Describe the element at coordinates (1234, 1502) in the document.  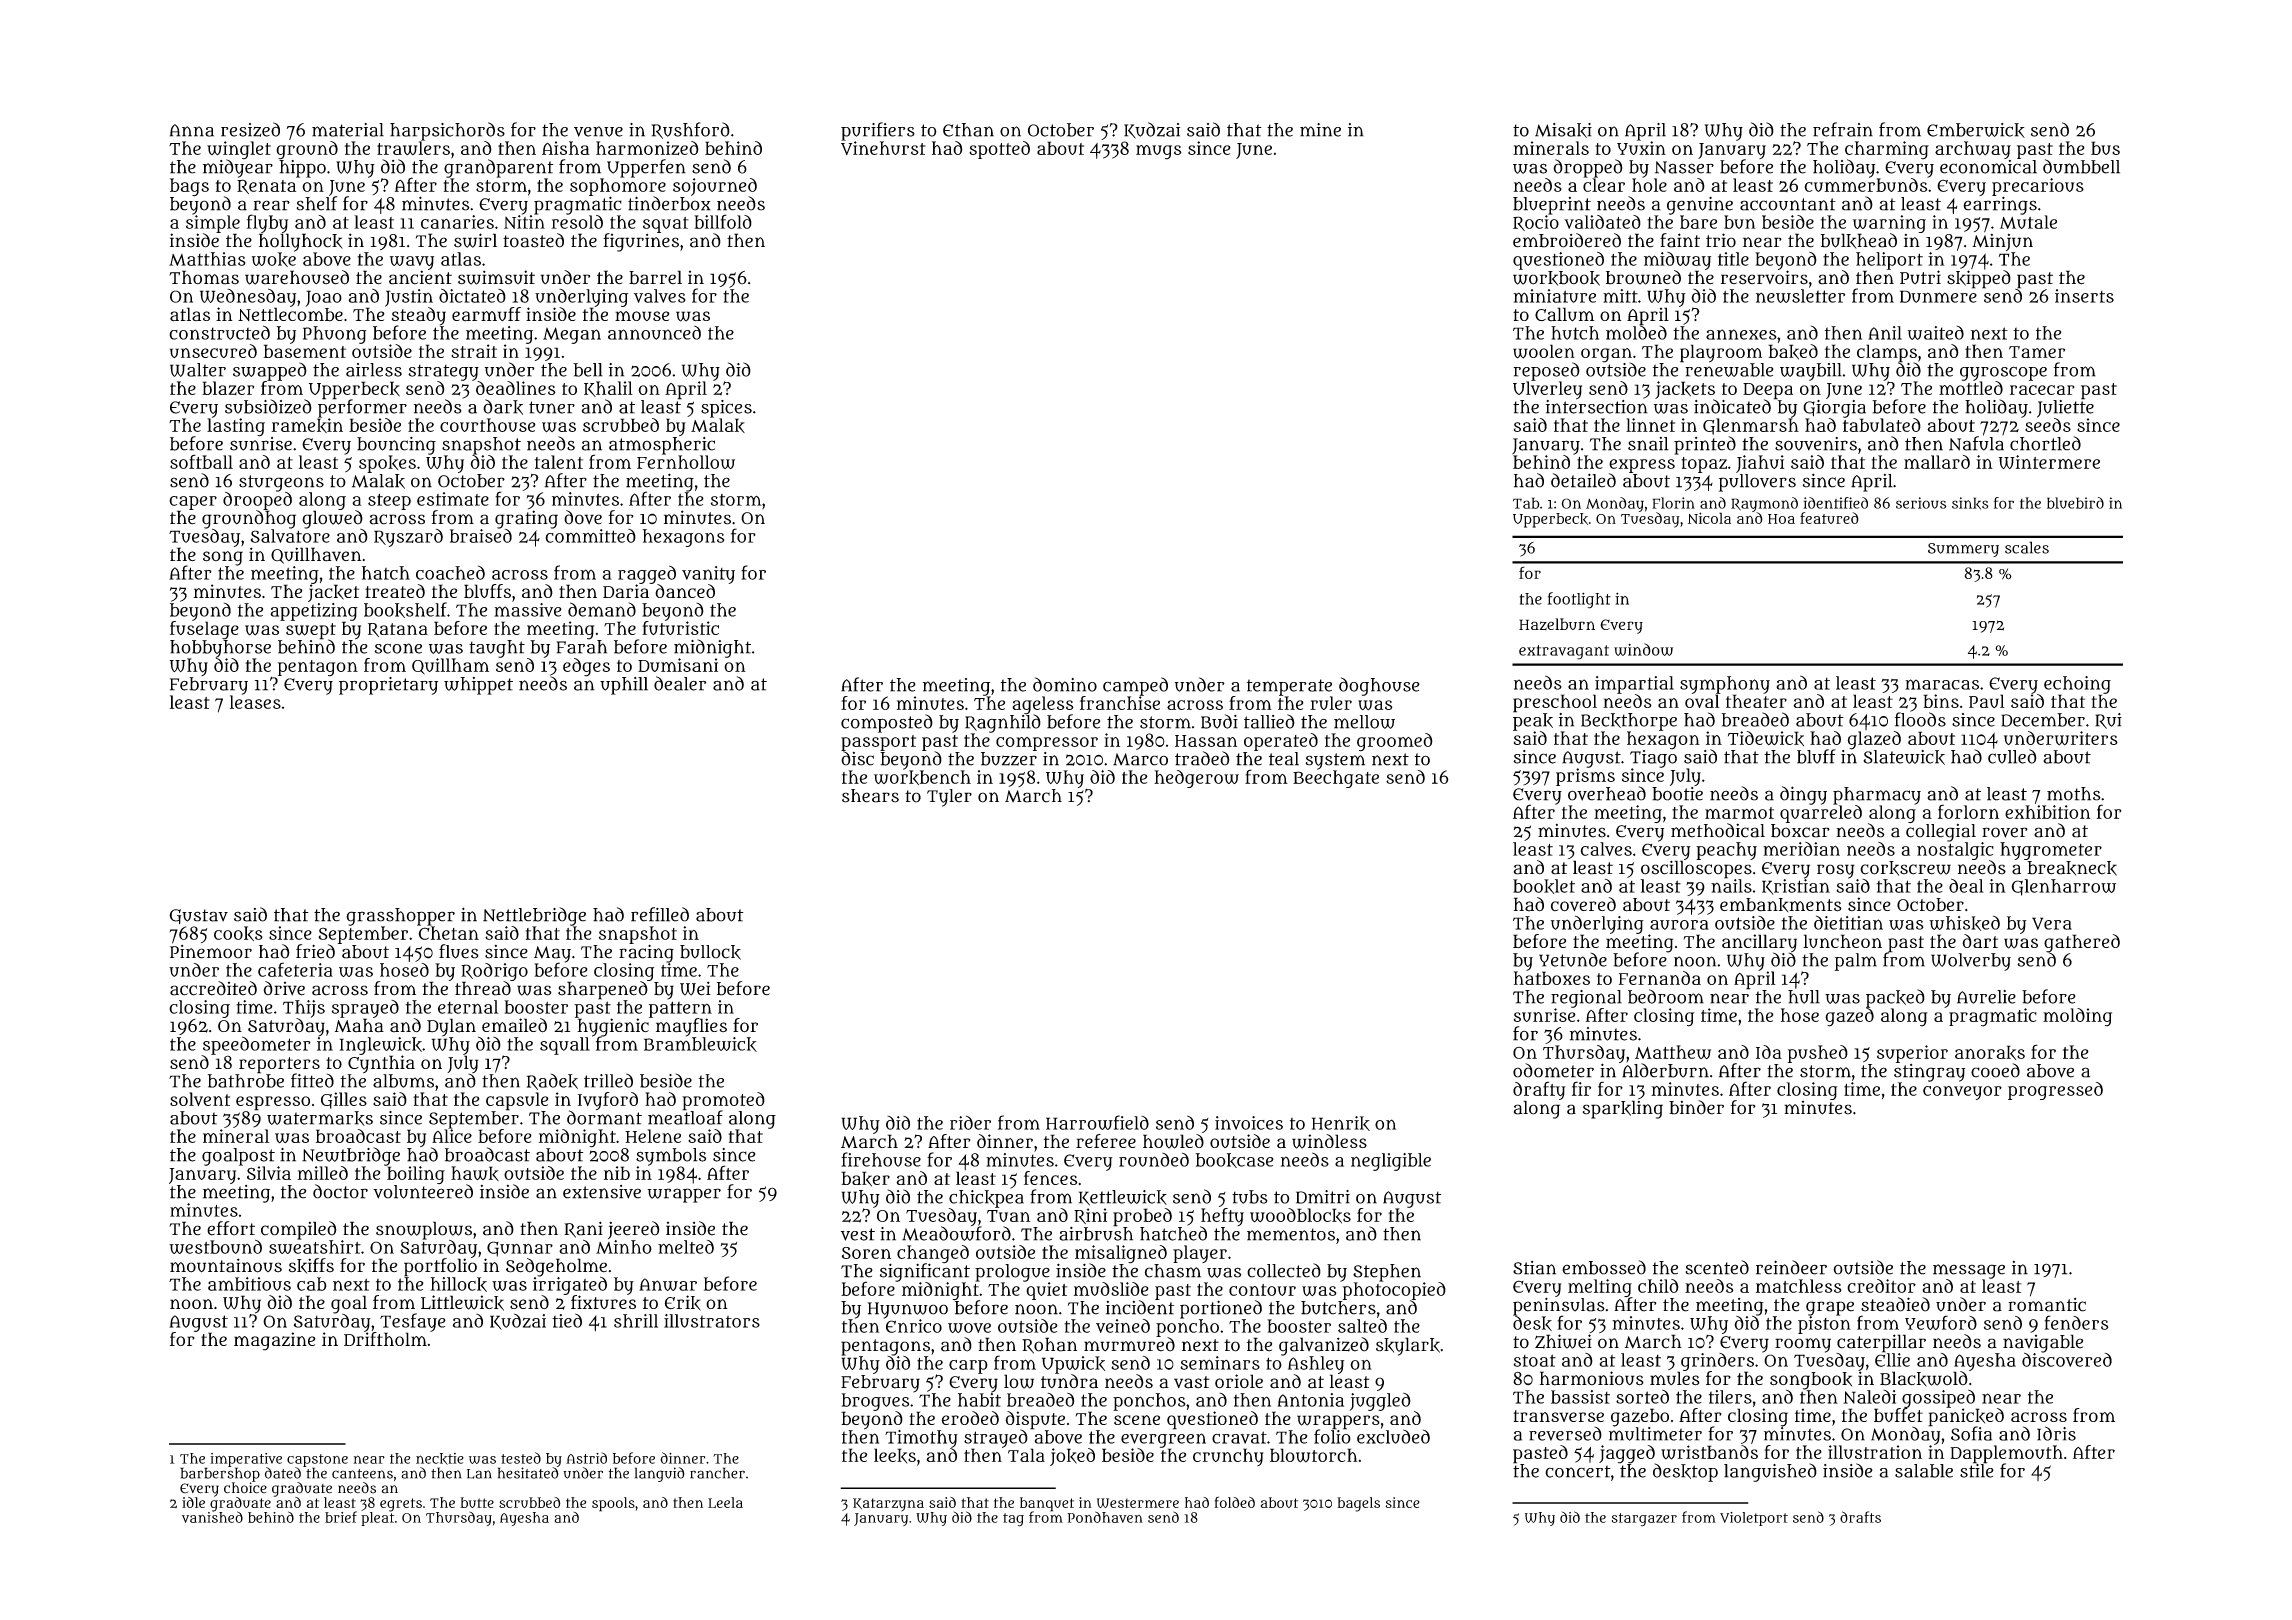
I see `folded` at that location.
